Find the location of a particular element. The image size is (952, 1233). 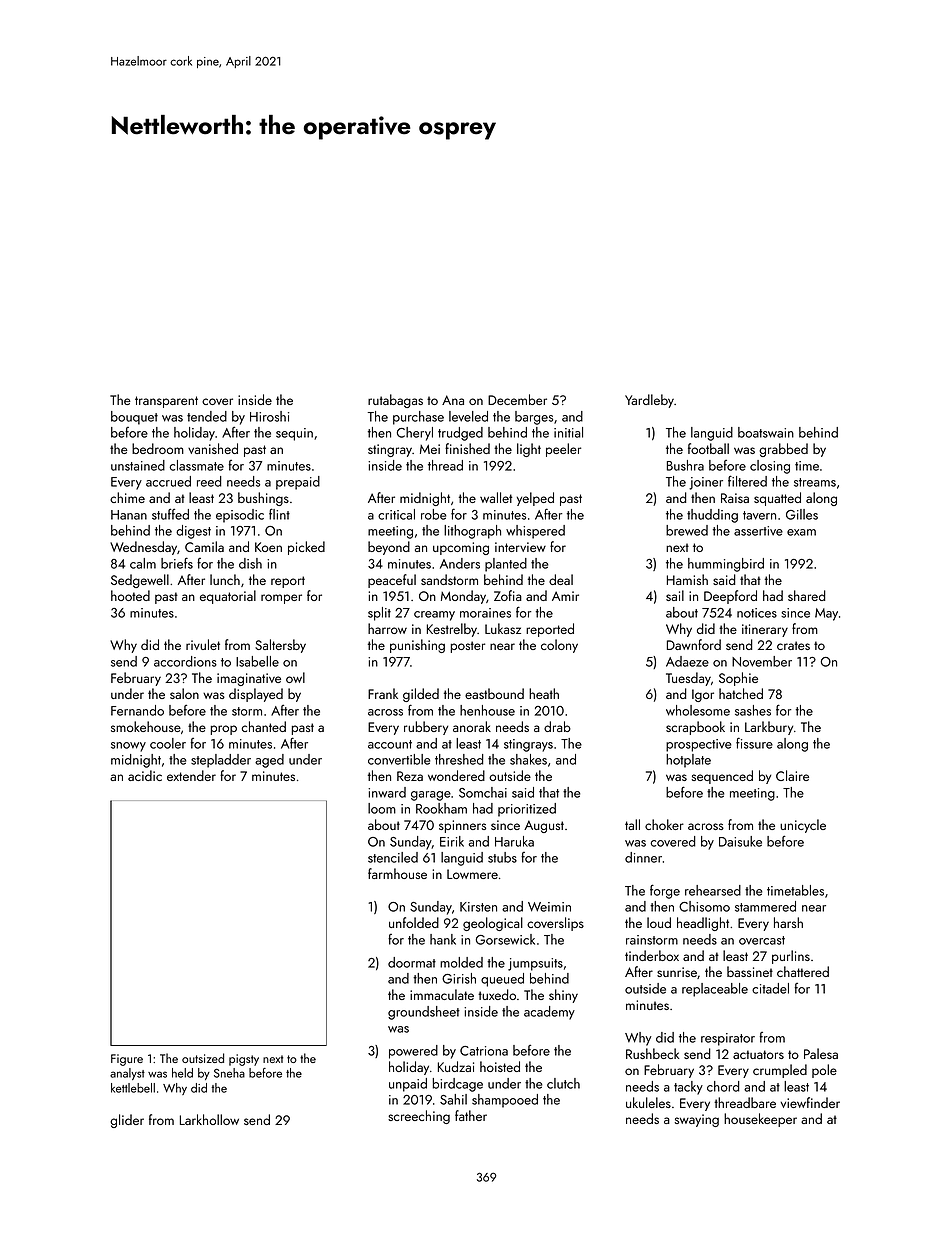

Yardleby is located at coordinates (649, 401).
